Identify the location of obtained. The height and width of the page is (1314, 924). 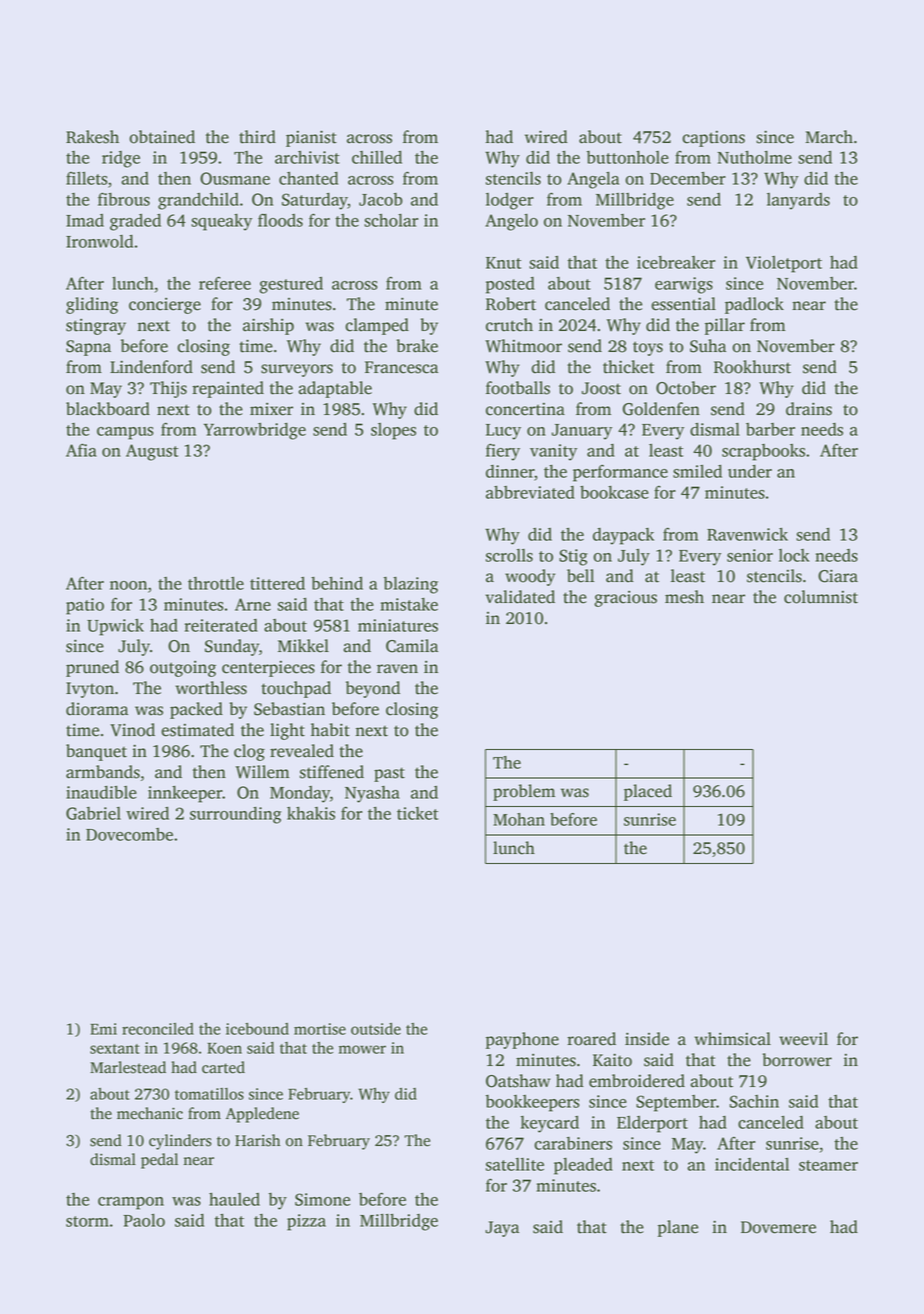
(162, 137).
